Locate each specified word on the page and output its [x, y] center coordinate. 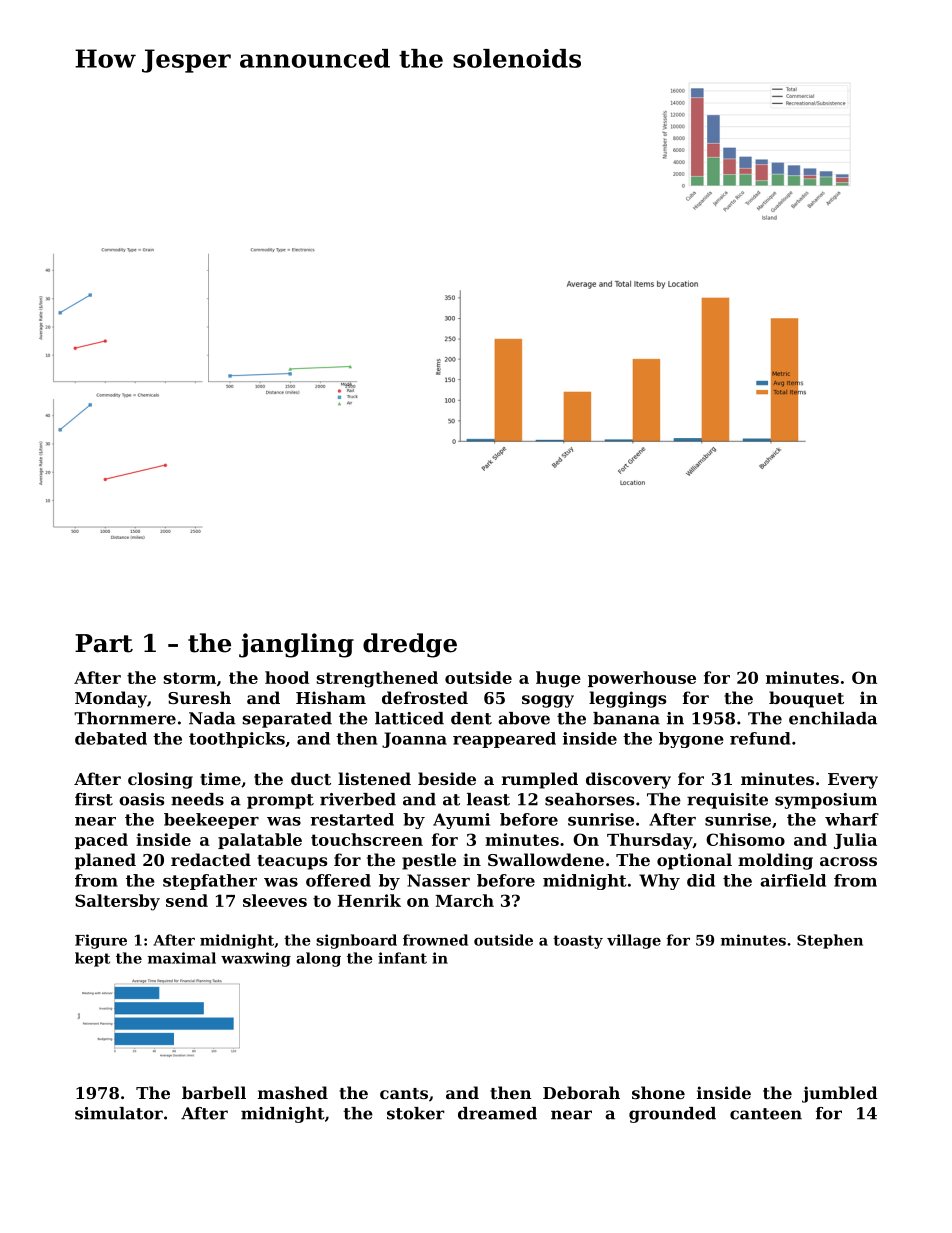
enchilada [833, 718]
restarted [352, 819]
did [701, 880]
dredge [410, 645]
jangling [296, 645]
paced [101, 841]
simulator [119, 1113]
